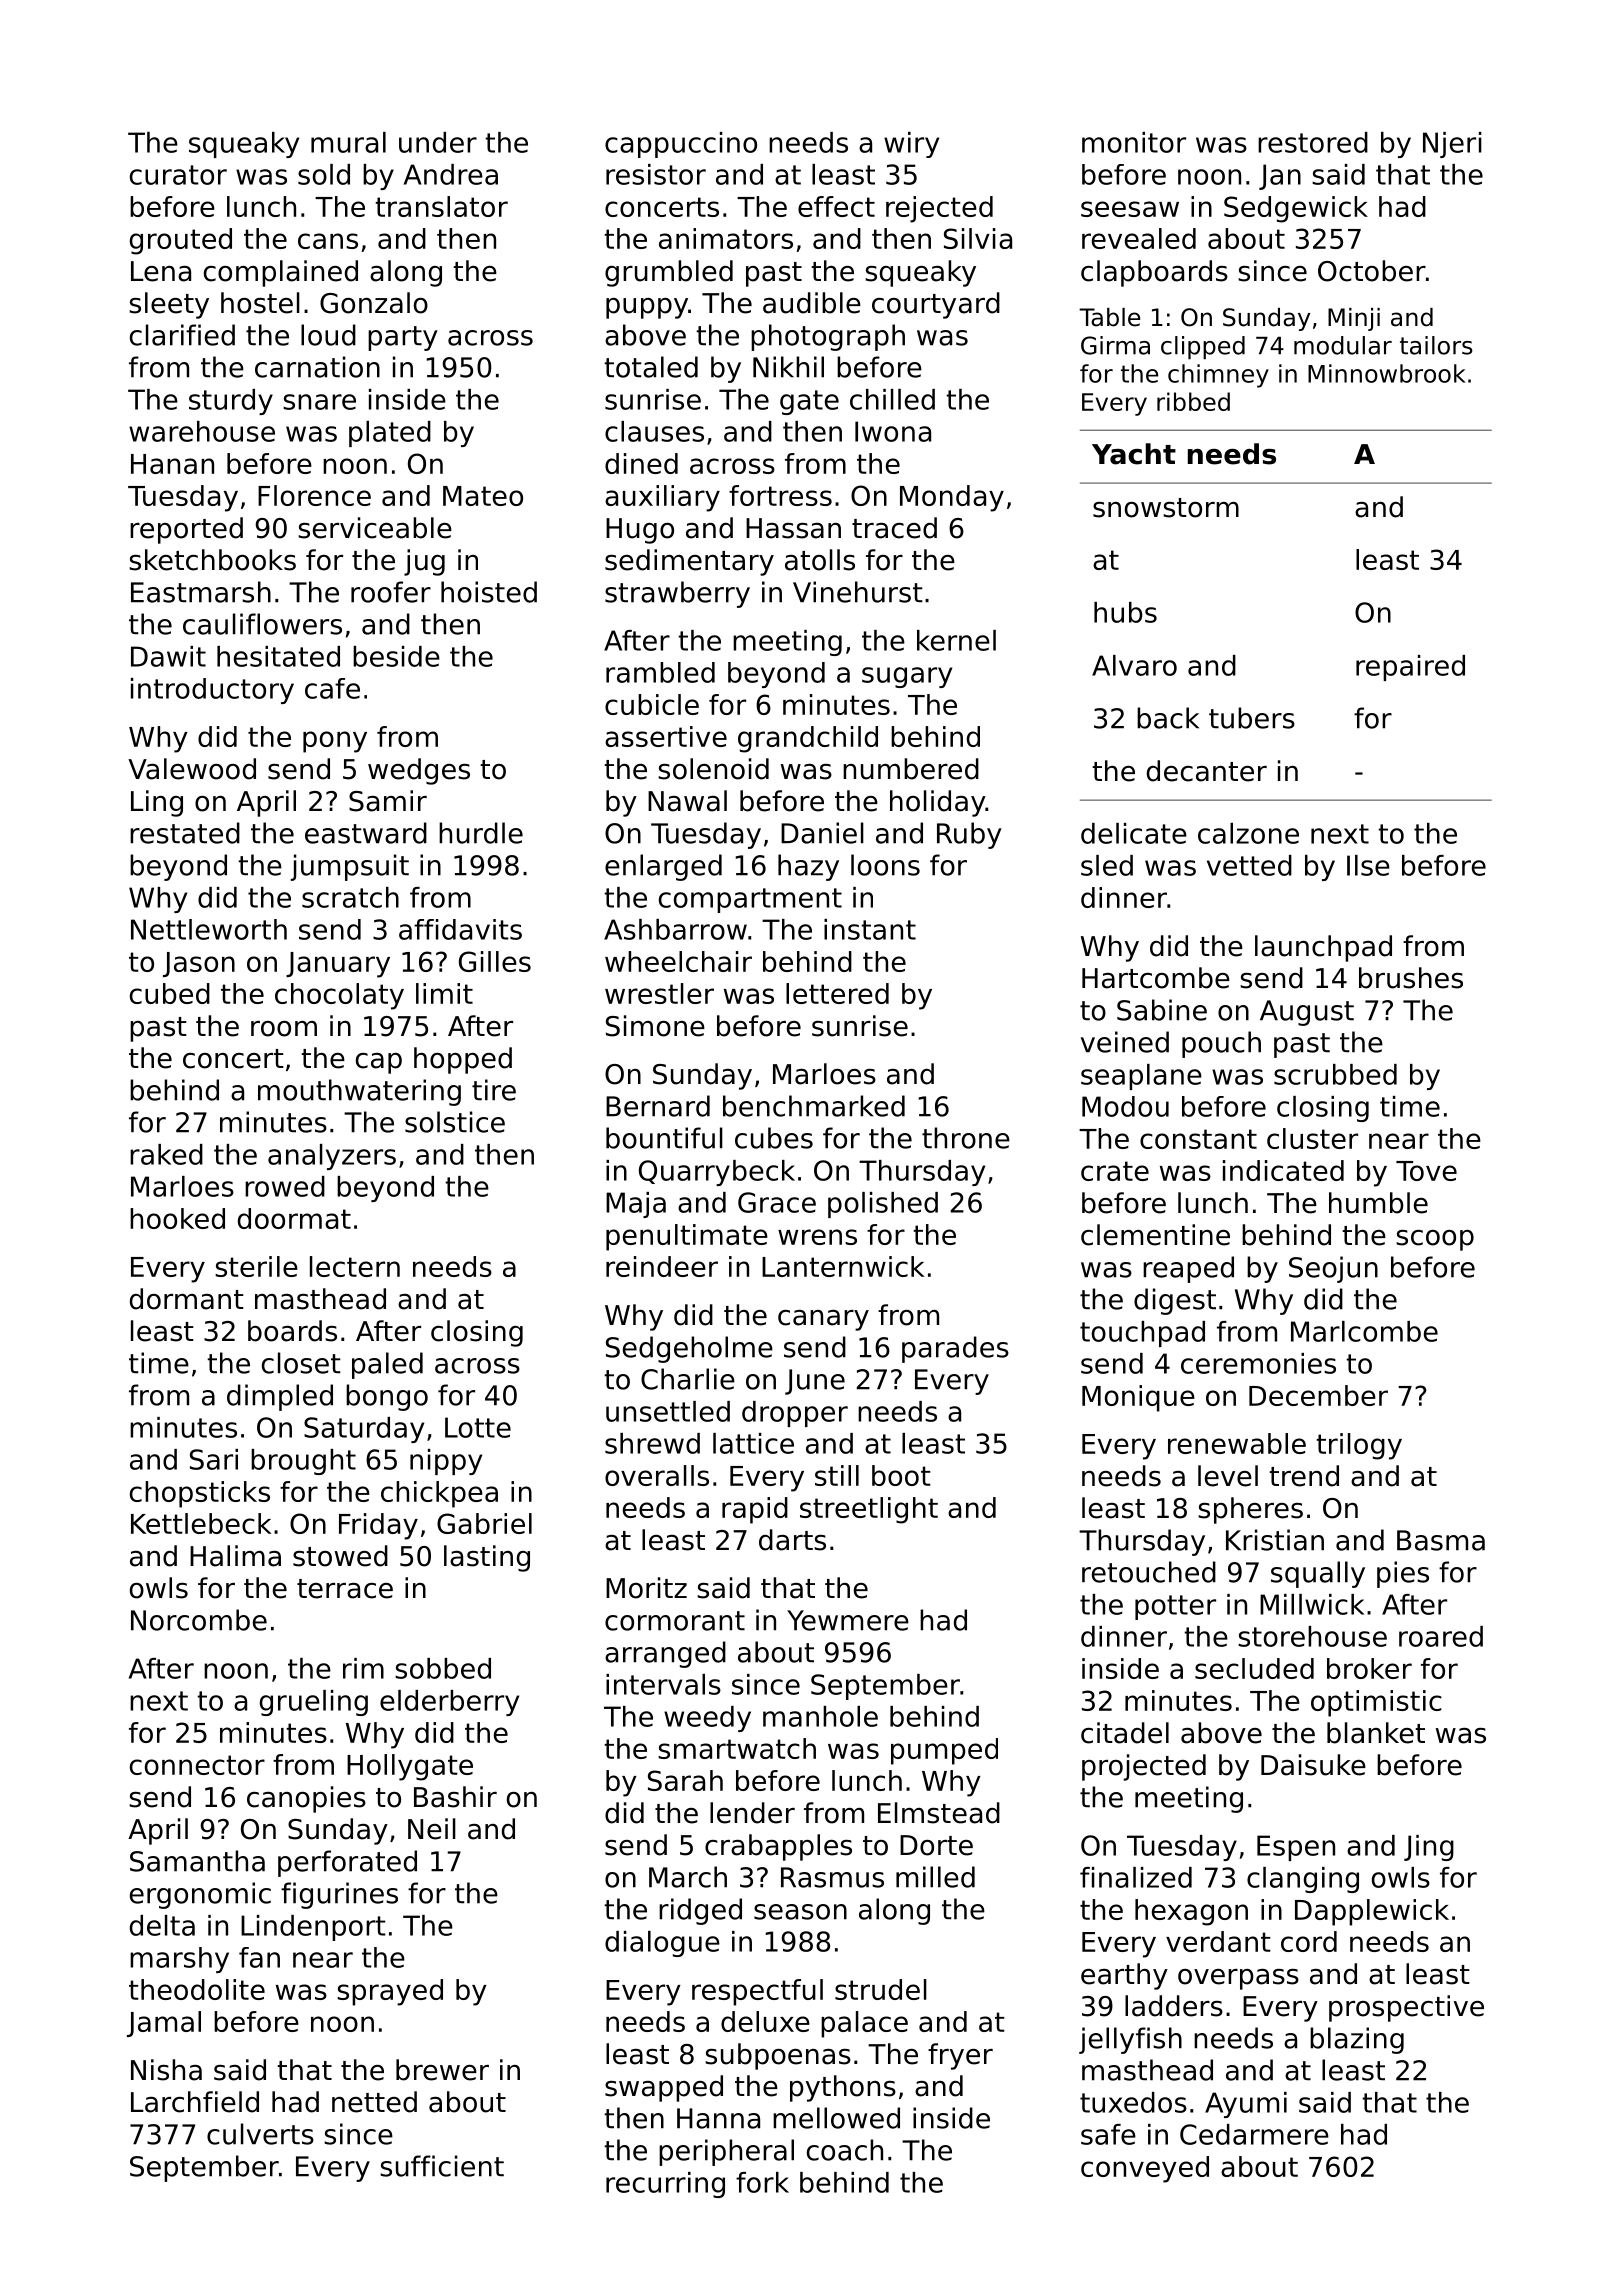 Image resolution: width=1620 pixels, height=2292 pixels. I want to click on restored, so click(1313, 142).
